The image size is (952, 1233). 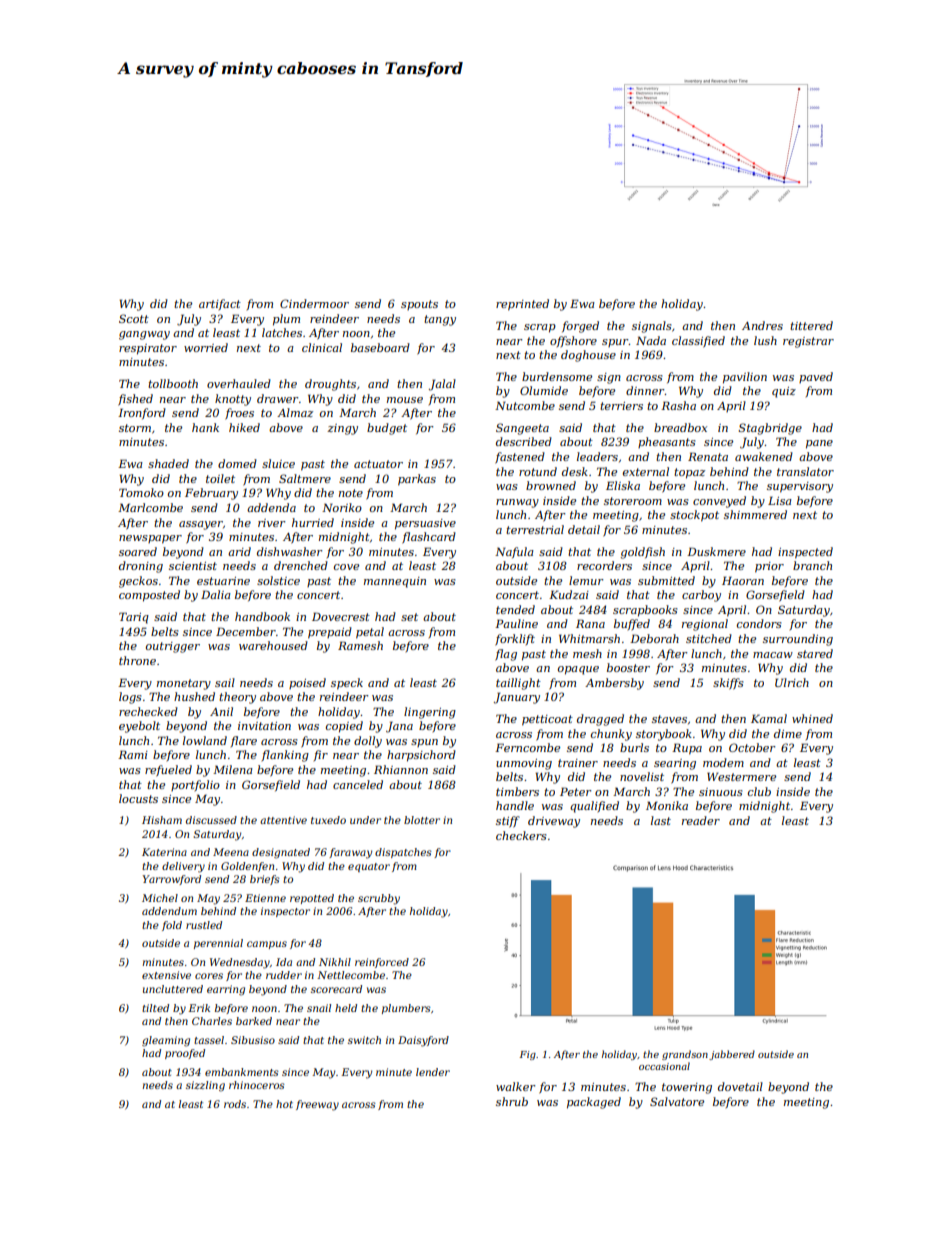 What do you see at coordinates (330, 385) in the document?
I see `droughts` at bounding box center [330, 385].
